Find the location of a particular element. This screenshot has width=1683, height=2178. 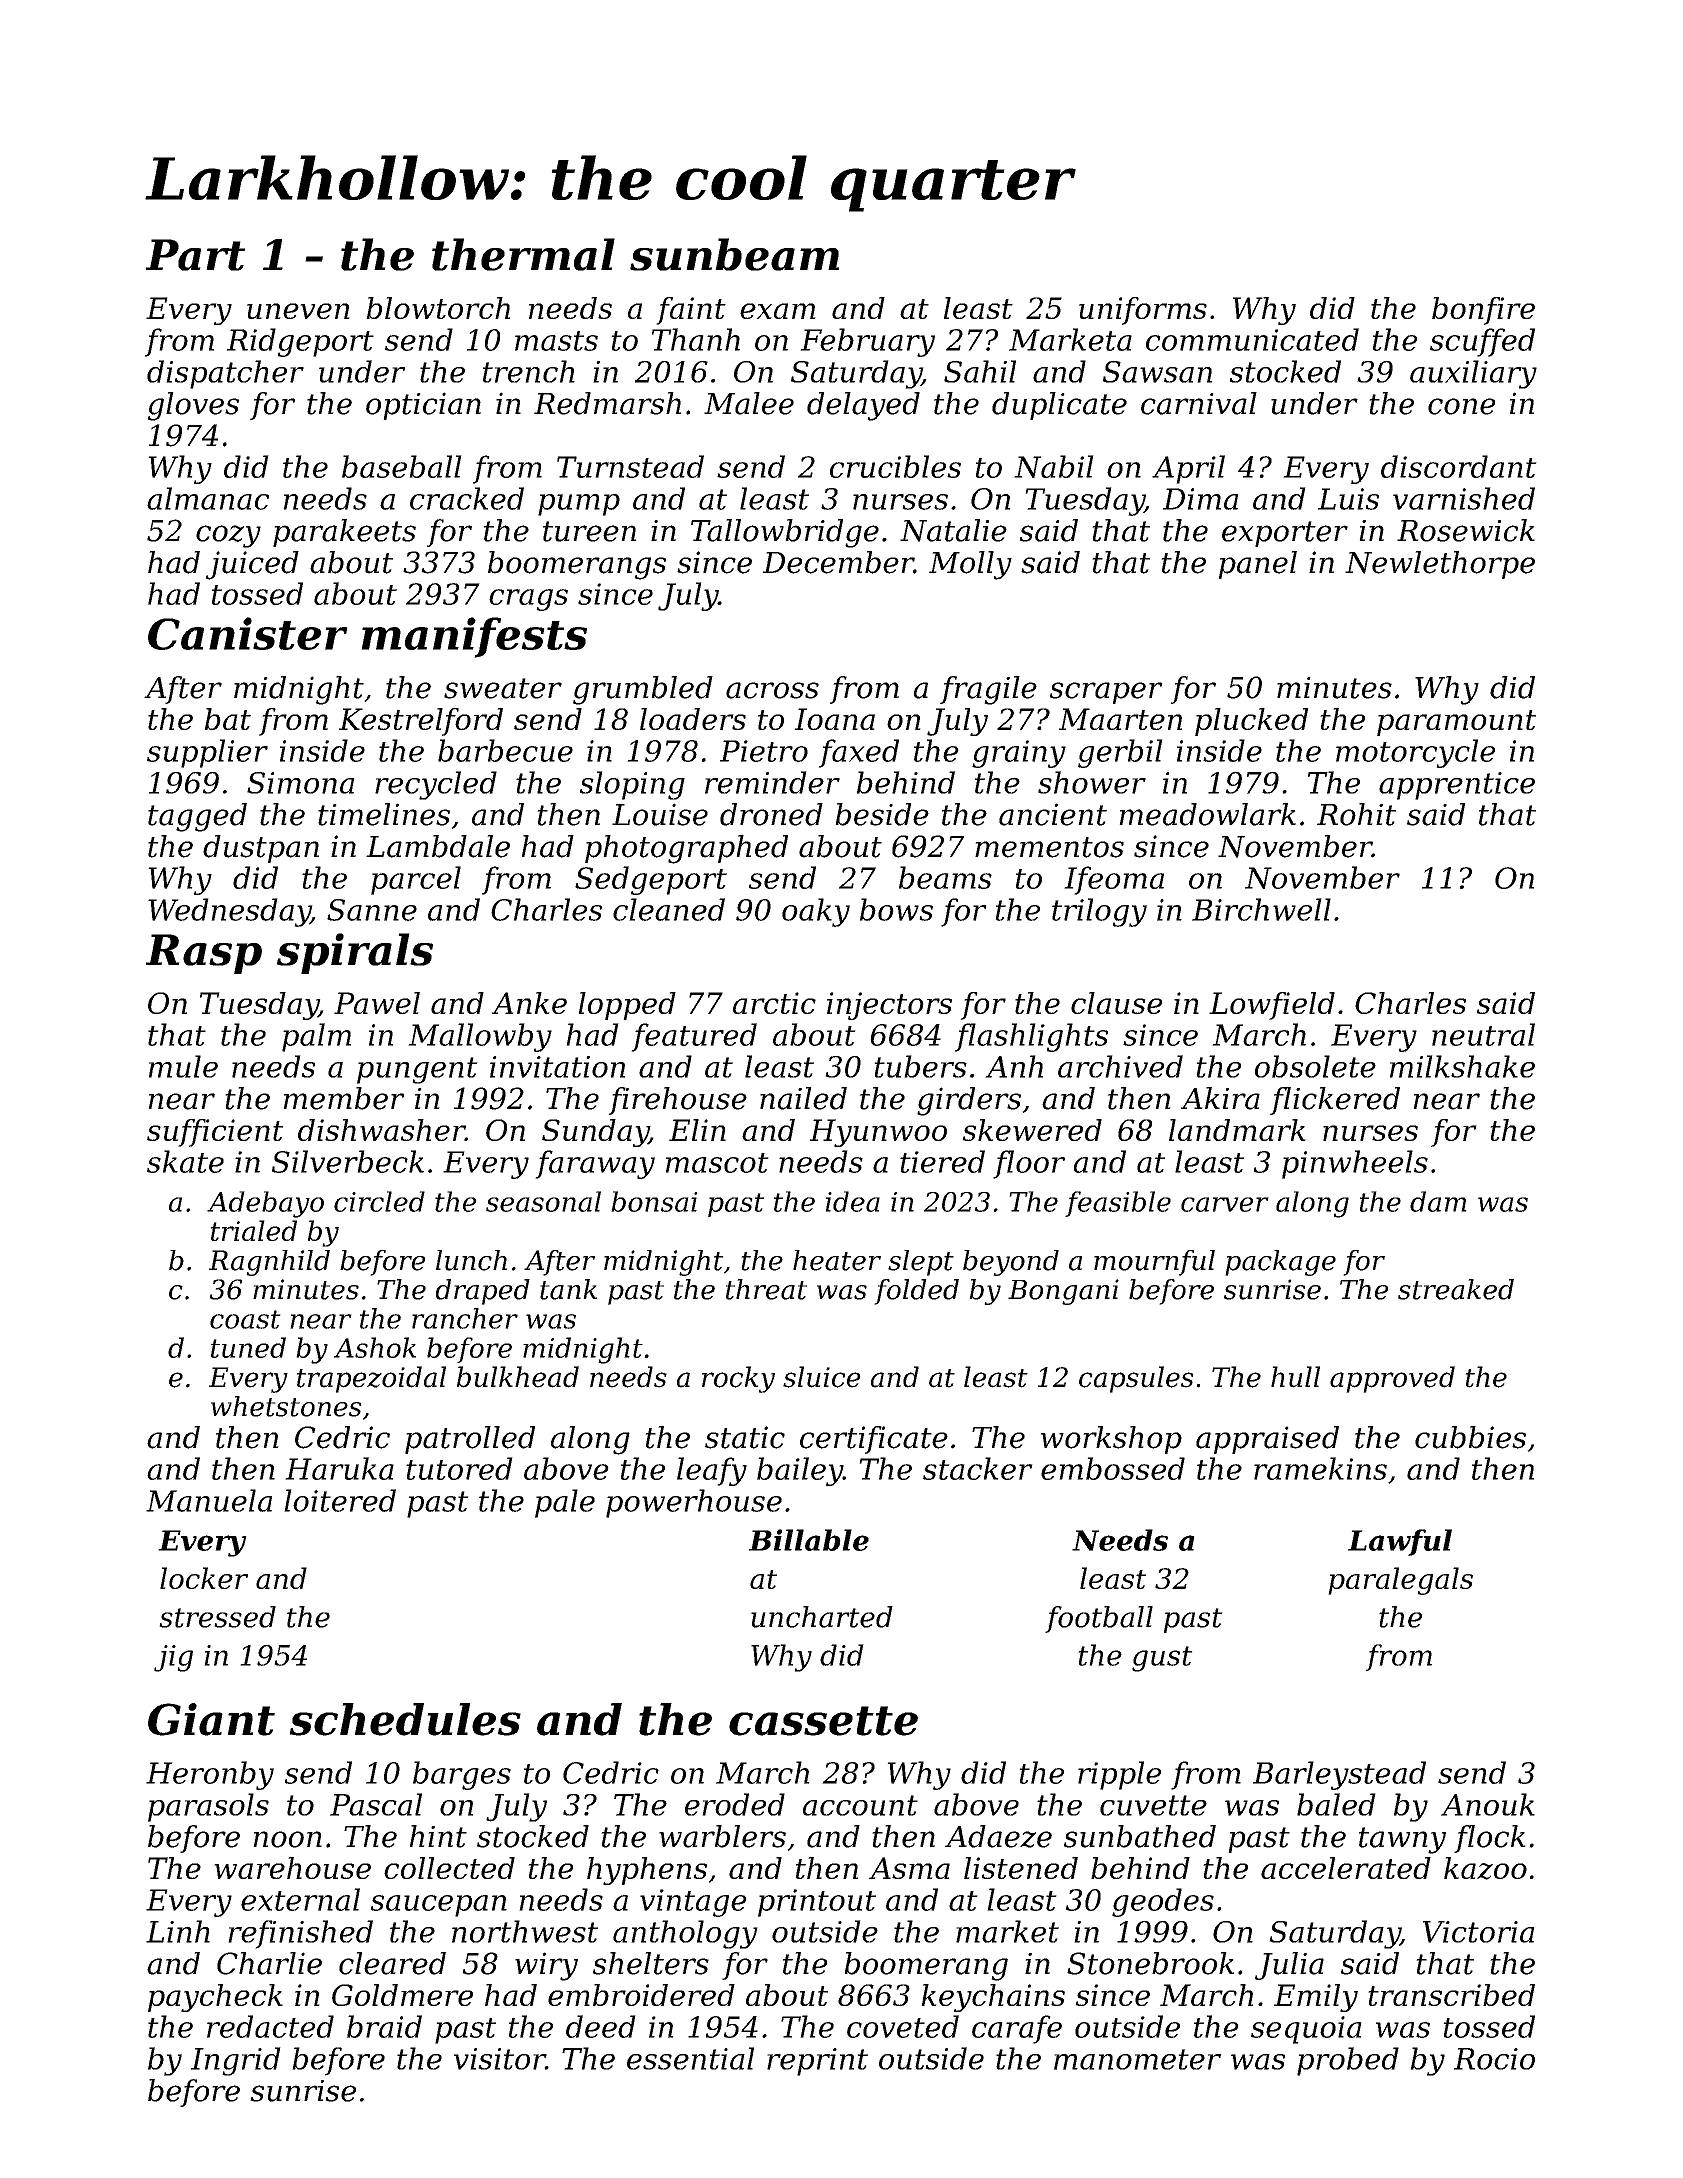

paralegals is located at coordinates (1400, 1581).
